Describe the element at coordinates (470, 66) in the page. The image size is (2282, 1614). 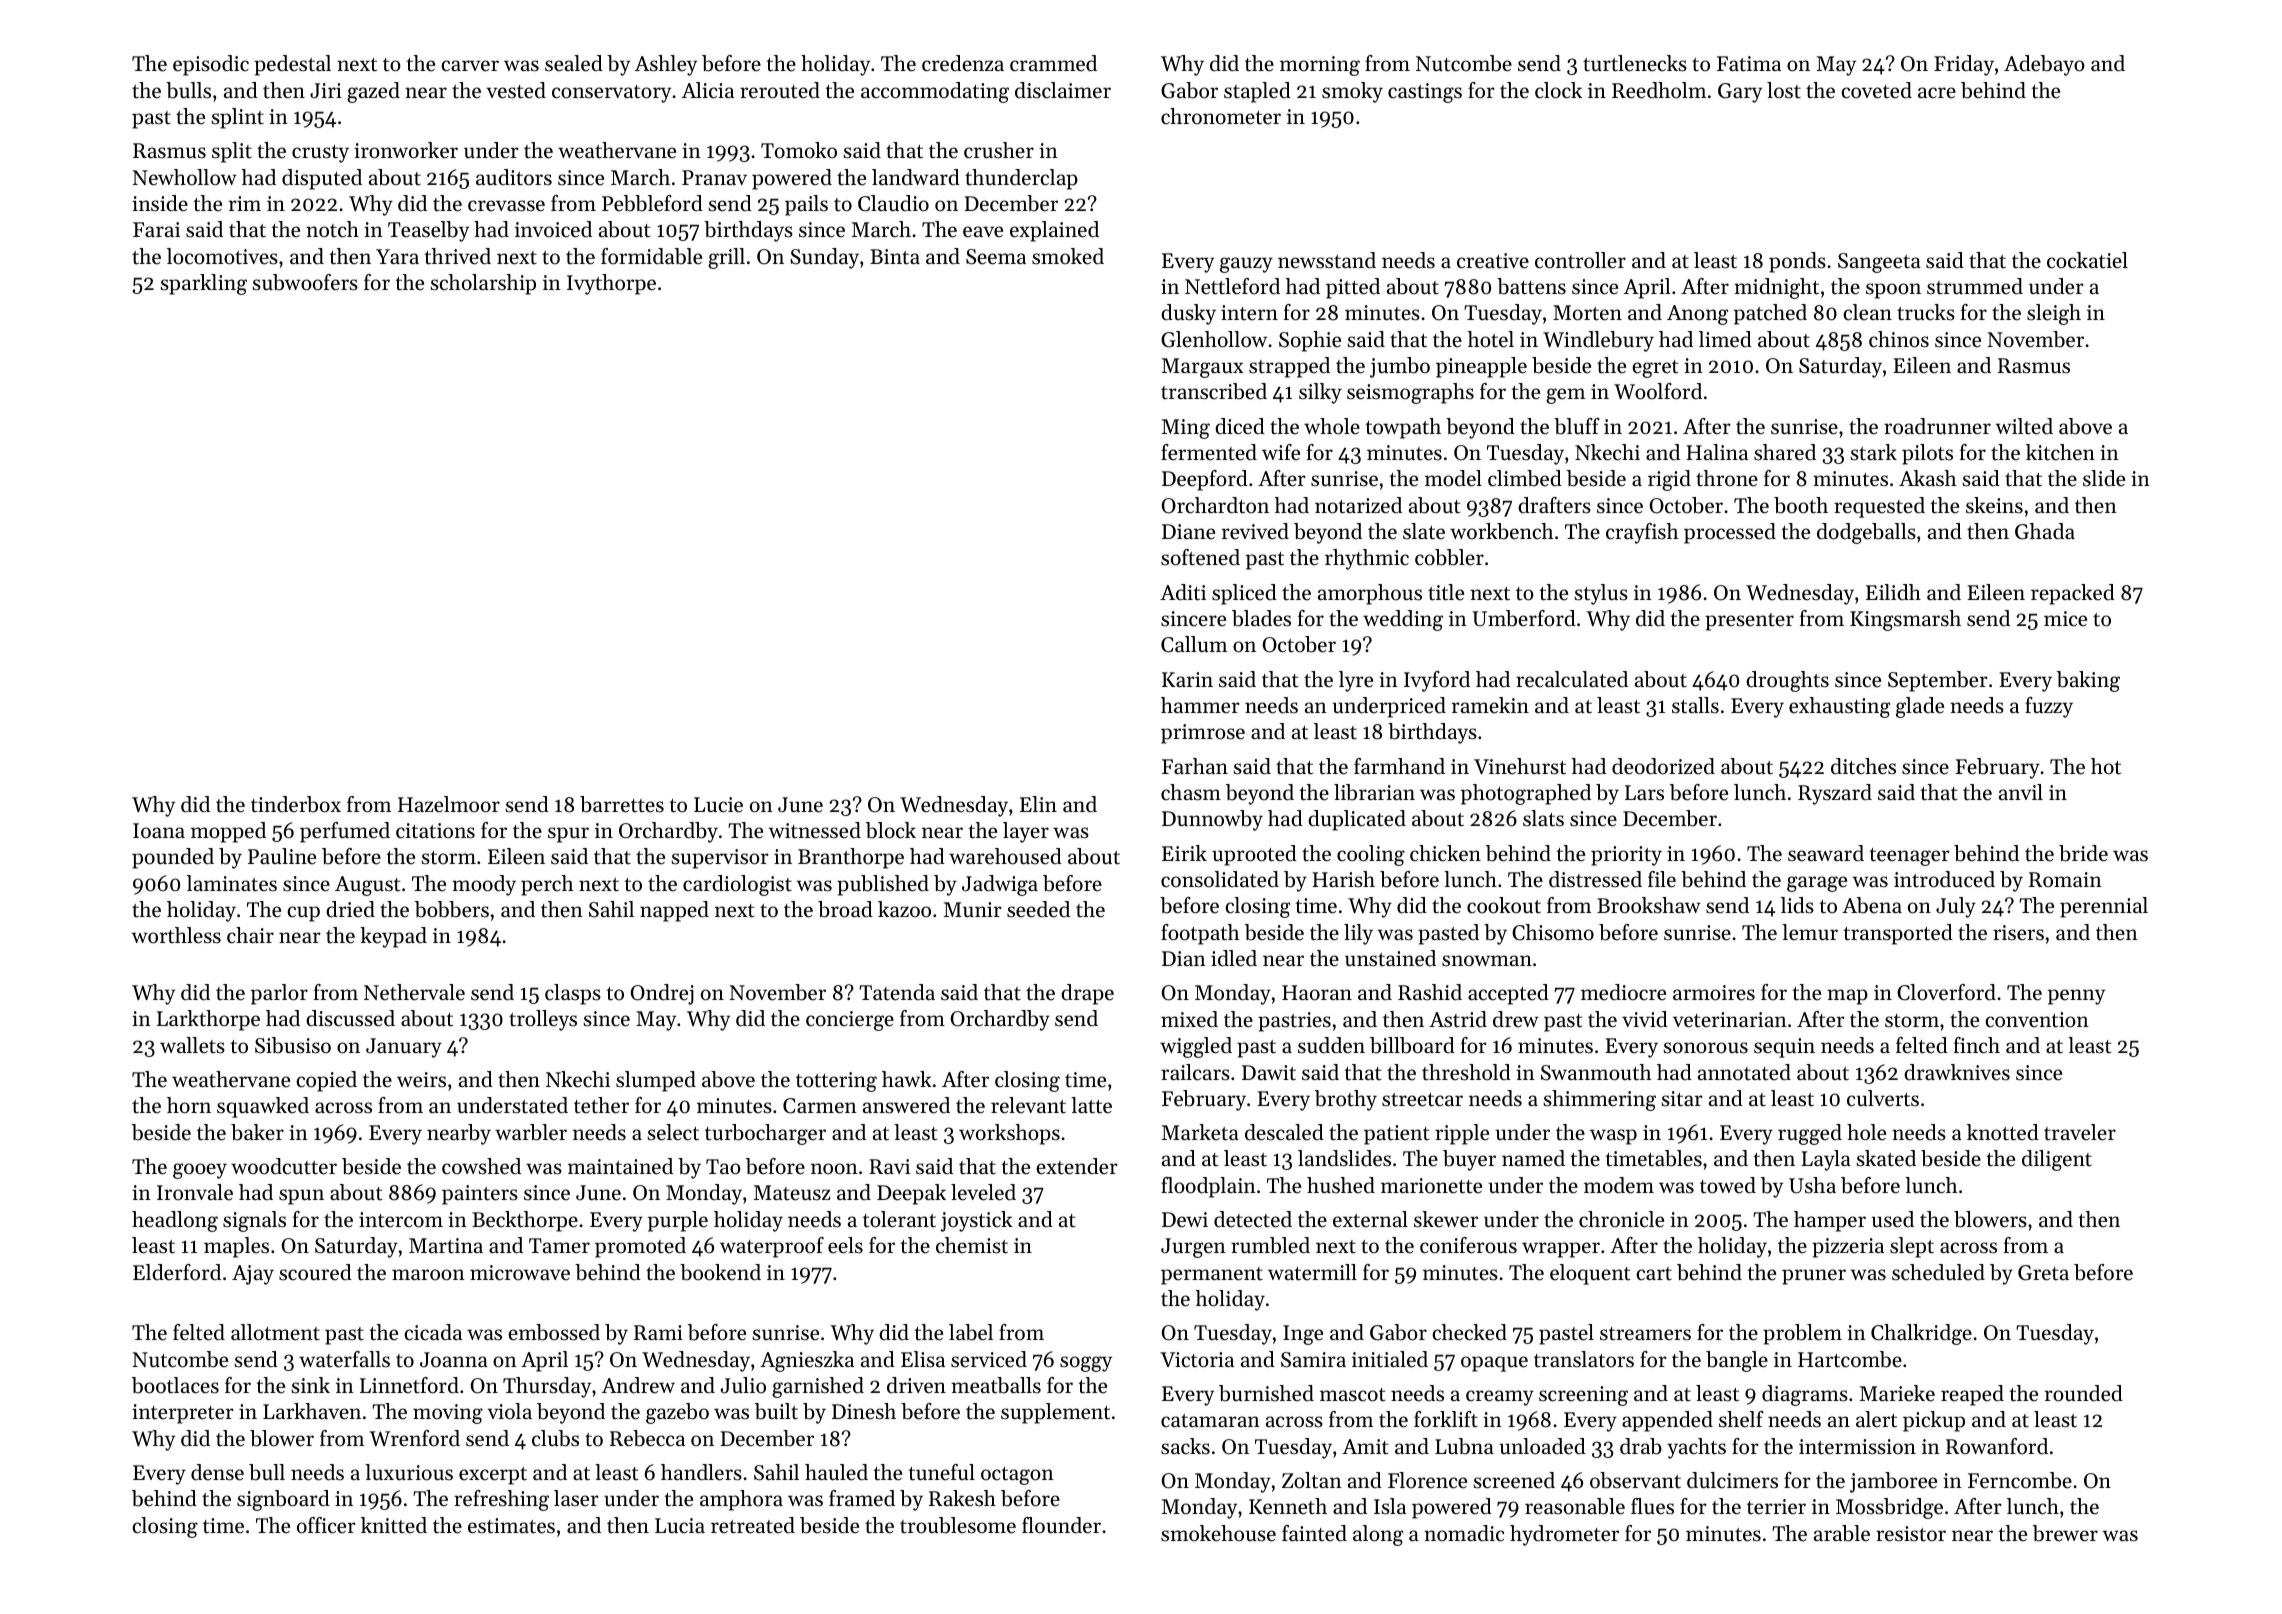
I see `carver` at that location.
